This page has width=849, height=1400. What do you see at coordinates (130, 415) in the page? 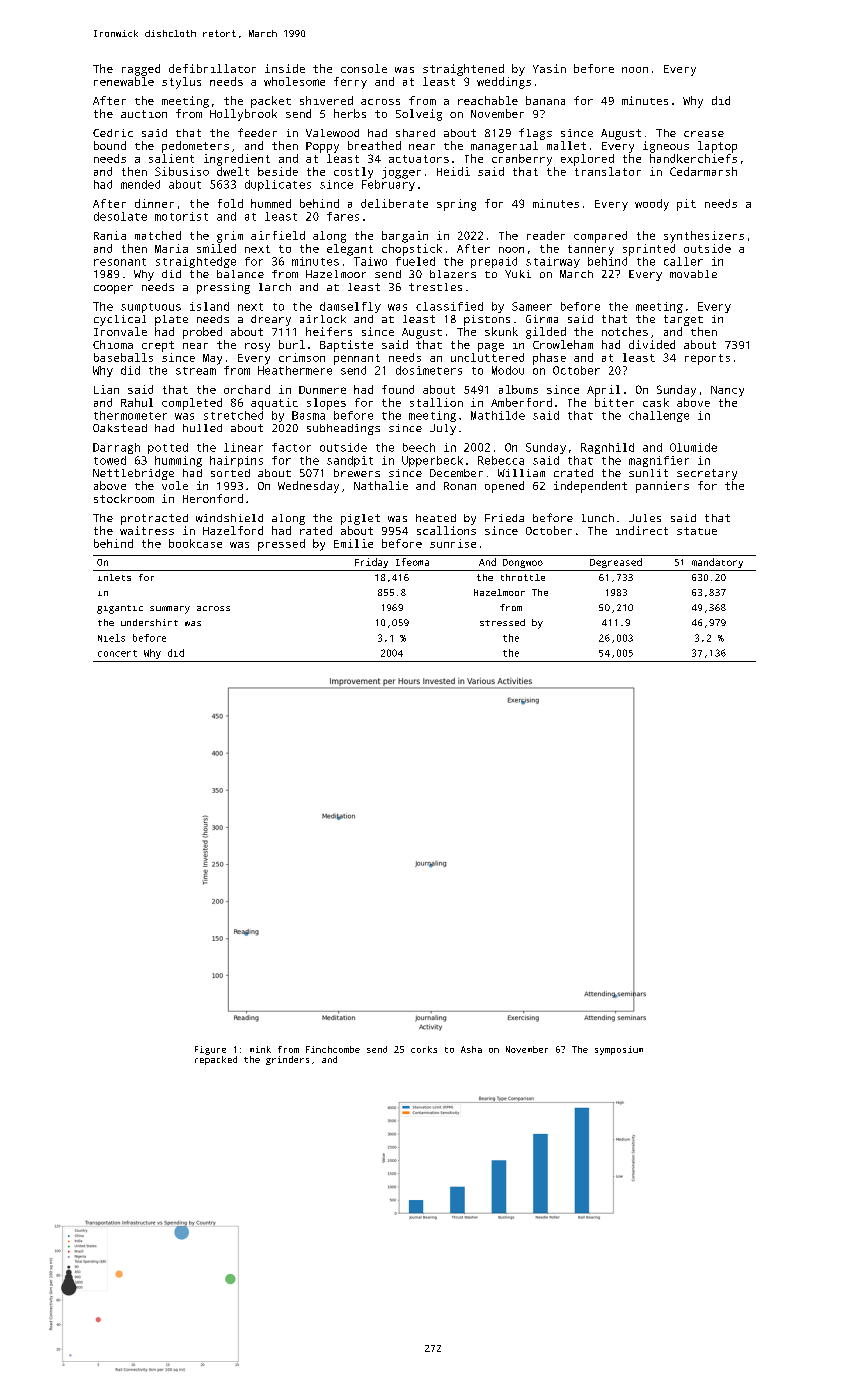
I see `thermometer` at bounding box center [130, 415].
